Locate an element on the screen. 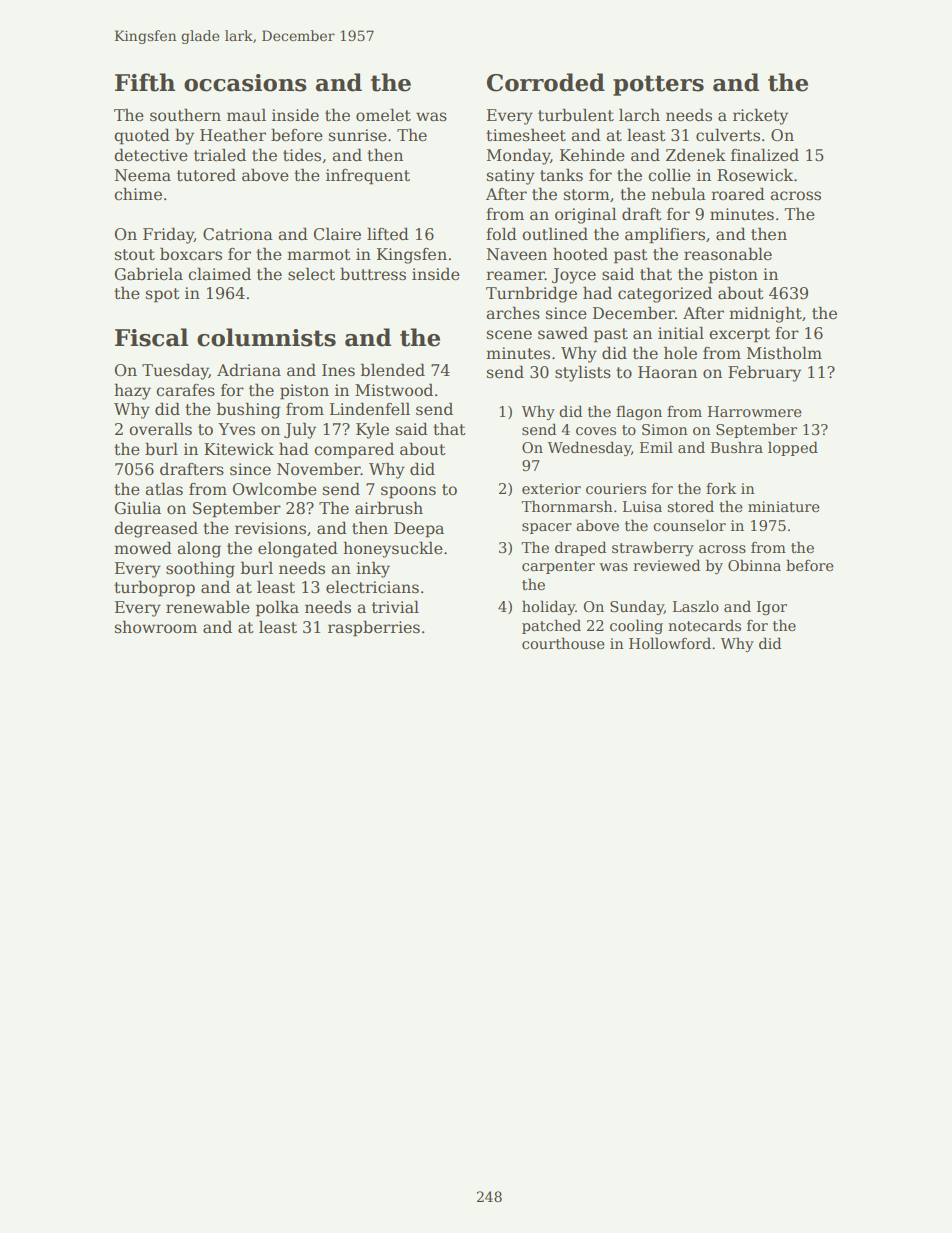 The image size is (952, 1233). Corroded is located at coordinates (546, 82).
